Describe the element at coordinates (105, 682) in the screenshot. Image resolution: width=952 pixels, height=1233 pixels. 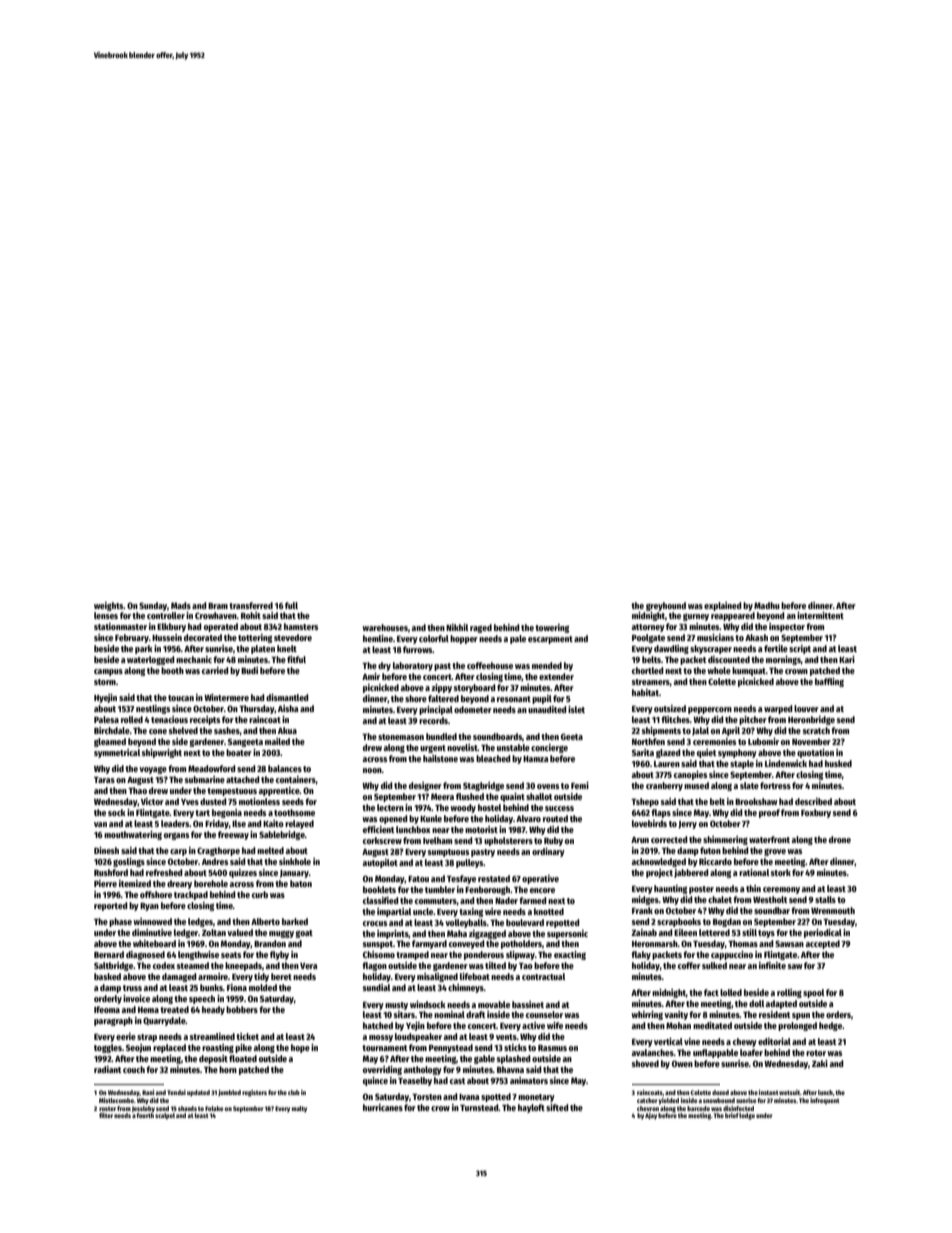
I see `storm` at that location.
